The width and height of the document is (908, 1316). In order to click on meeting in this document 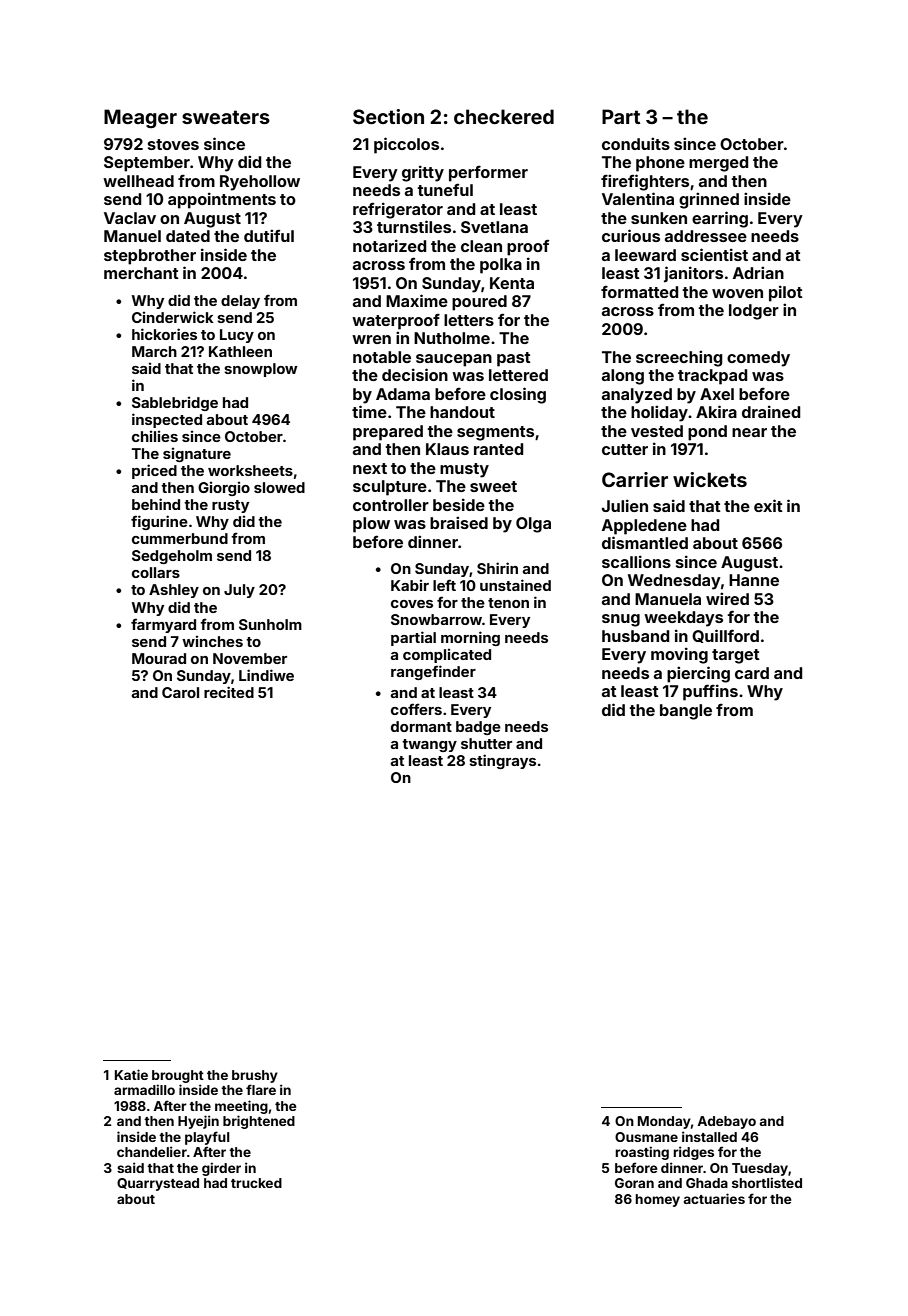, I will do `click(241, 1107)`.
